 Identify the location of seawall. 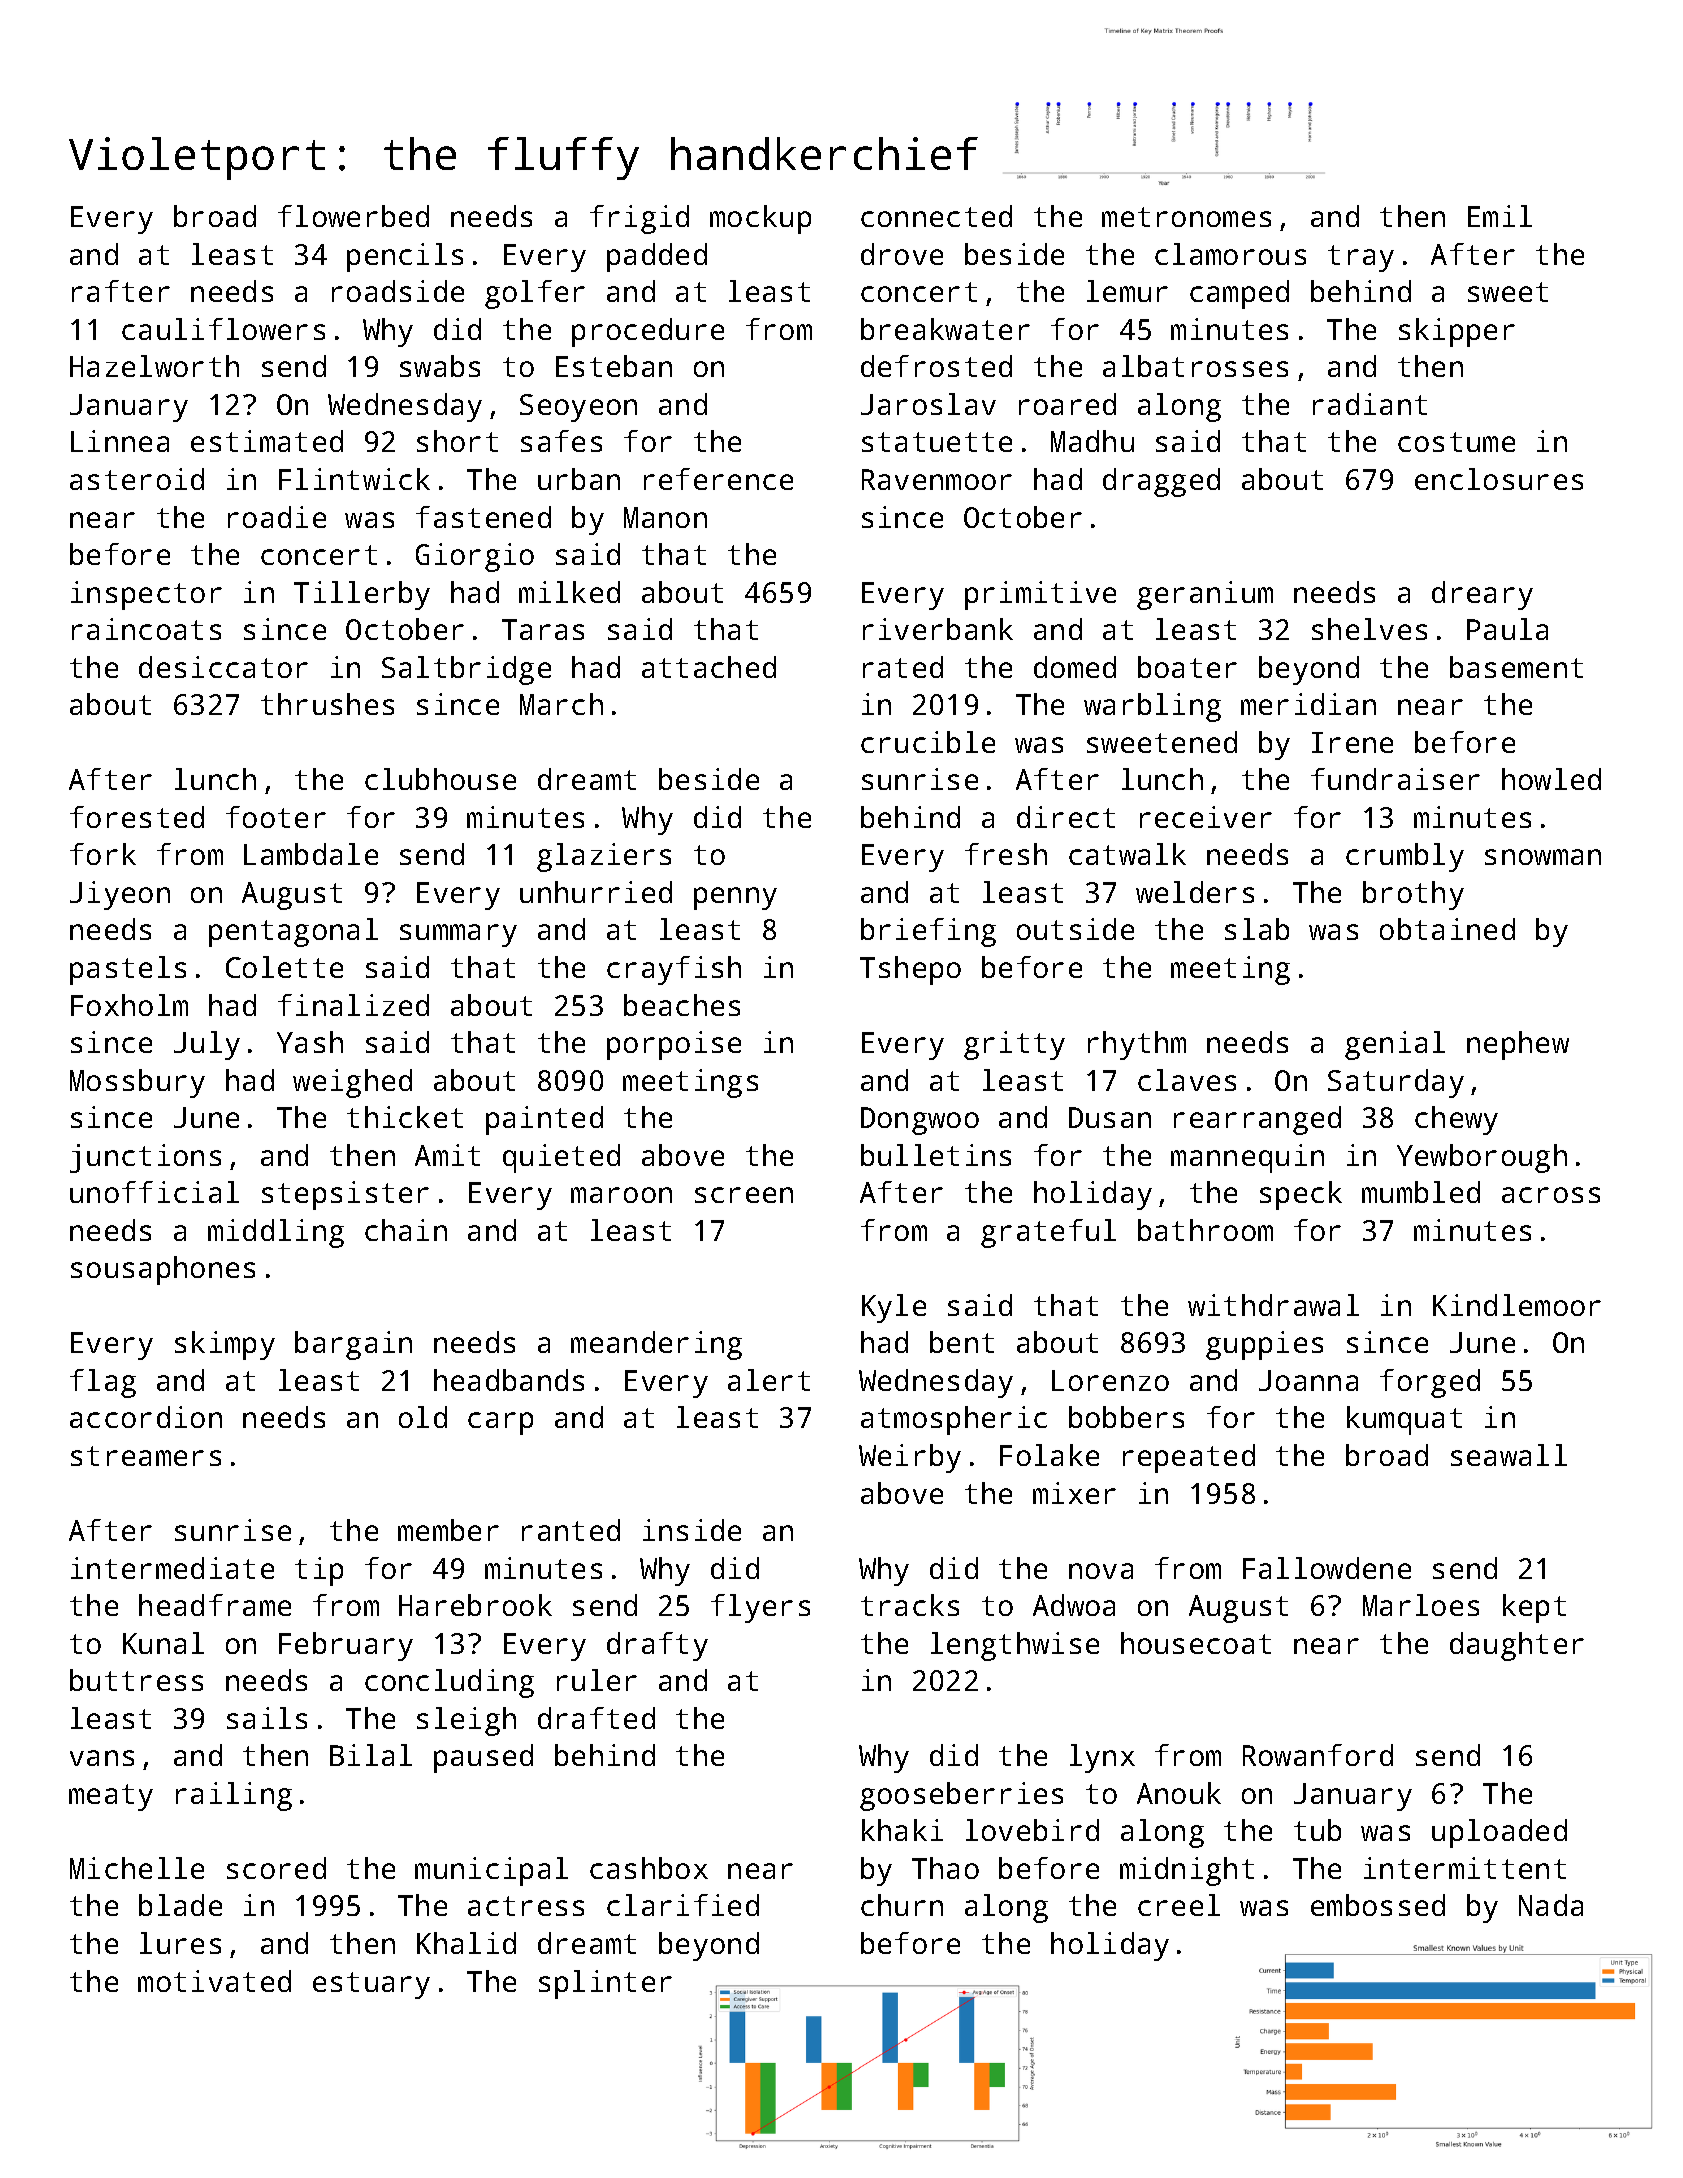
(1509, 1455).
